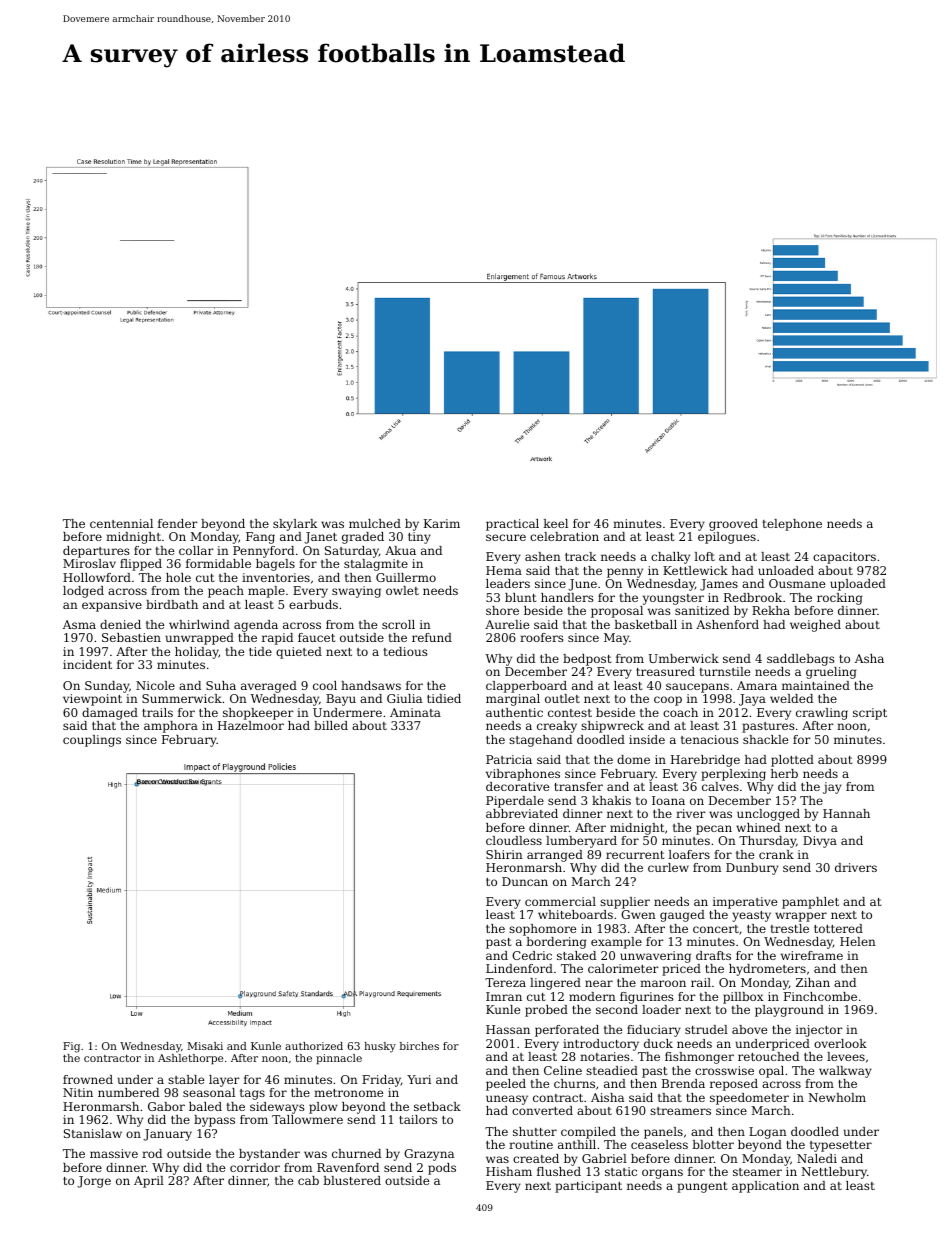 The height and width of the page is (1233, 952). I want to click on billed, so click(331, 725).
